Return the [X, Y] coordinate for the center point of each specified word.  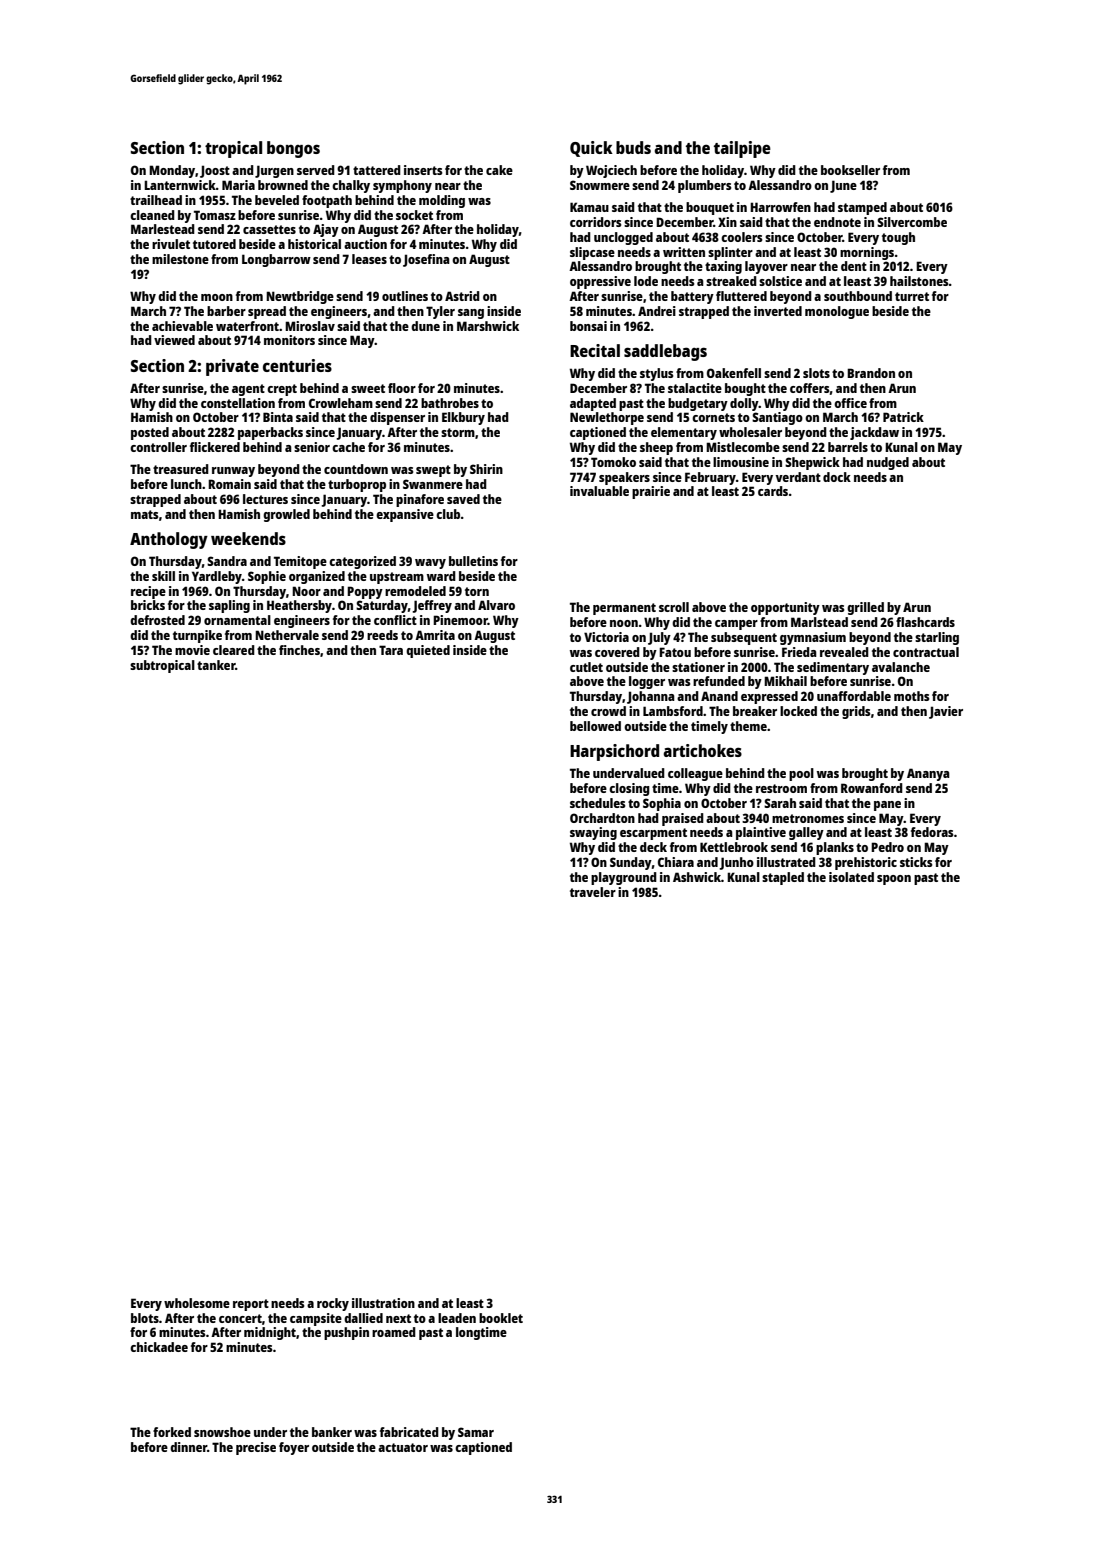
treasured [181, 469]
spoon [894, 880]
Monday [172, 171]
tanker [216, 665]
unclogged [623, 238]
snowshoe [222, 1432]
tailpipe [742, 149]
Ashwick [697, 877]
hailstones [919, 281]
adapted [593, 404]
